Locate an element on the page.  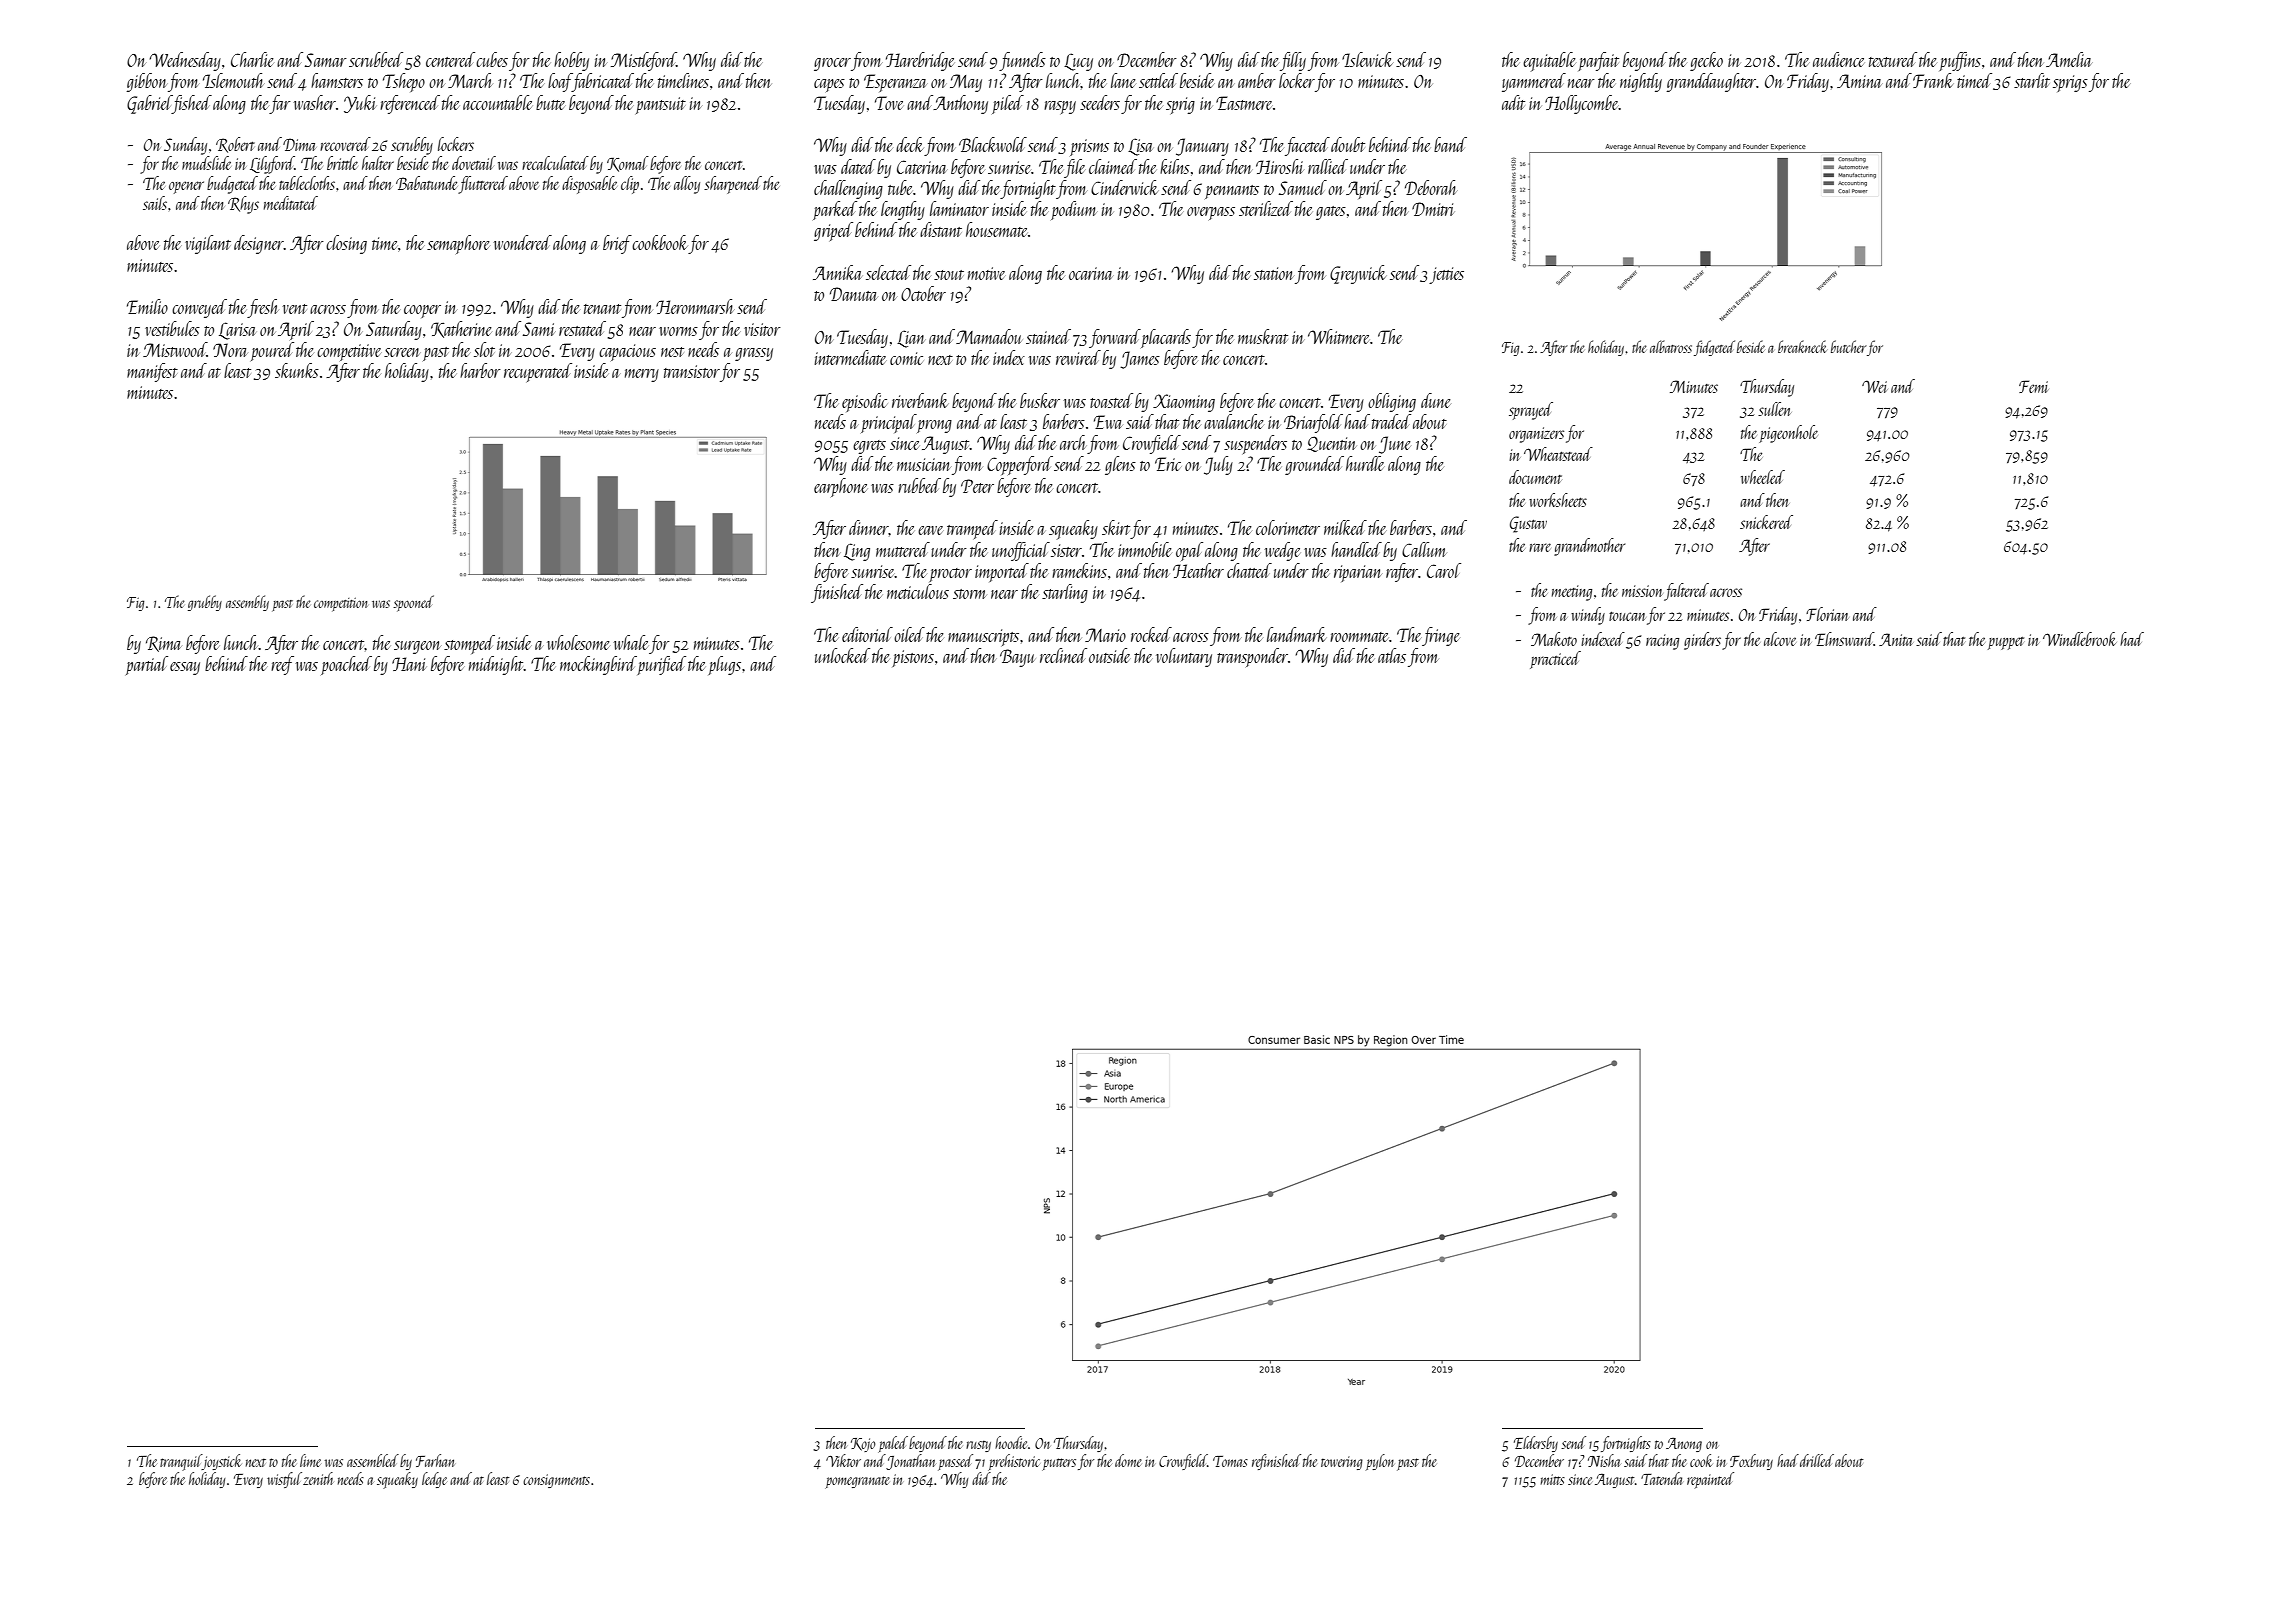
essay is located at coordinates (185, 668).
